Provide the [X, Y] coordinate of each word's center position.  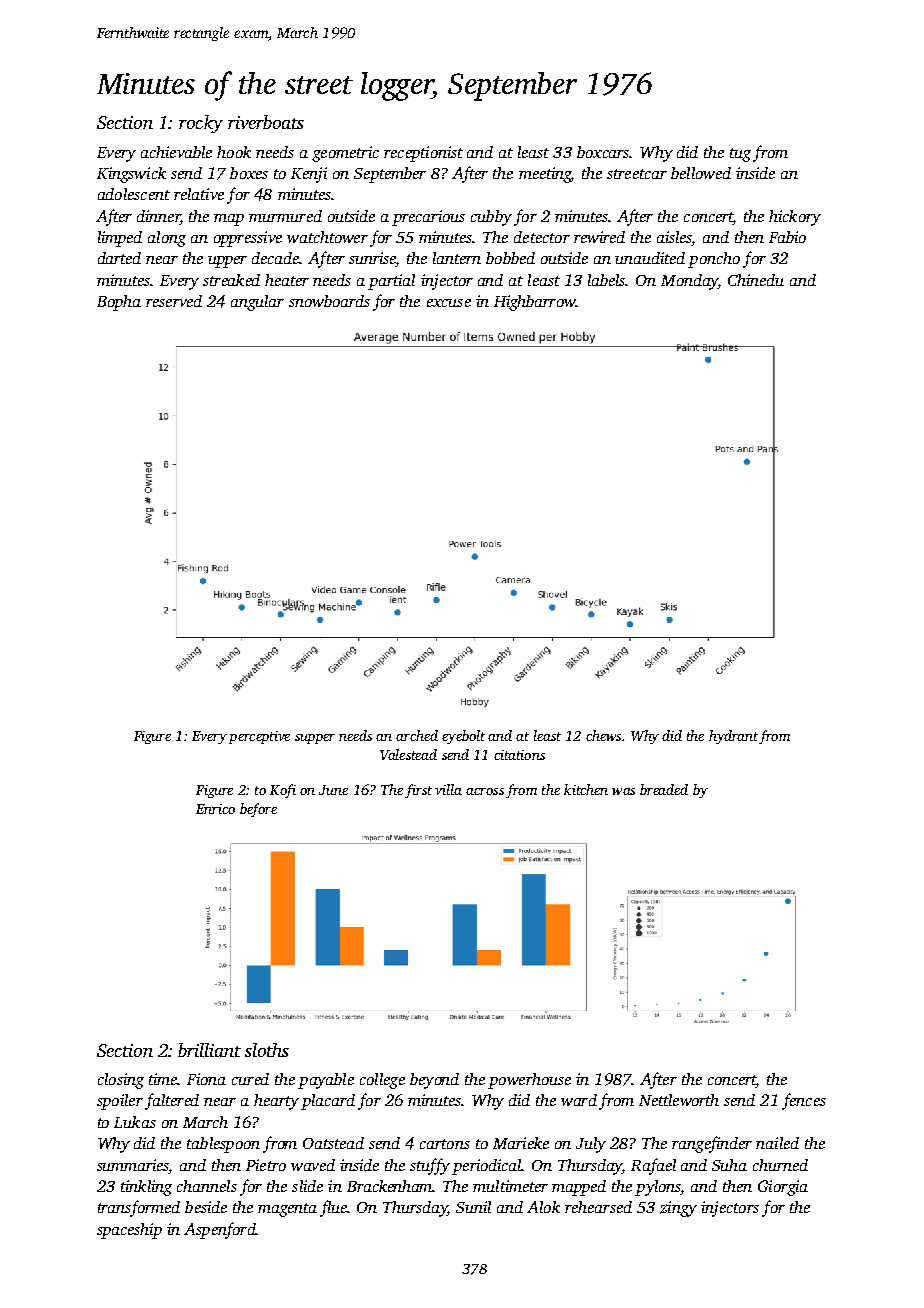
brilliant [209, 1050]
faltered [172, 1101]
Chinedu [756, 280]
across [485, 791]
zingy [678, 1209]
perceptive [259, 737]
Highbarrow [534, 303]
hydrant [733, 737]
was [623, 791]
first [418, 791]
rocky [201, 124]
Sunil [473, 1207]
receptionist [423, 154]
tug [740, 155]
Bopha [119, 303]
